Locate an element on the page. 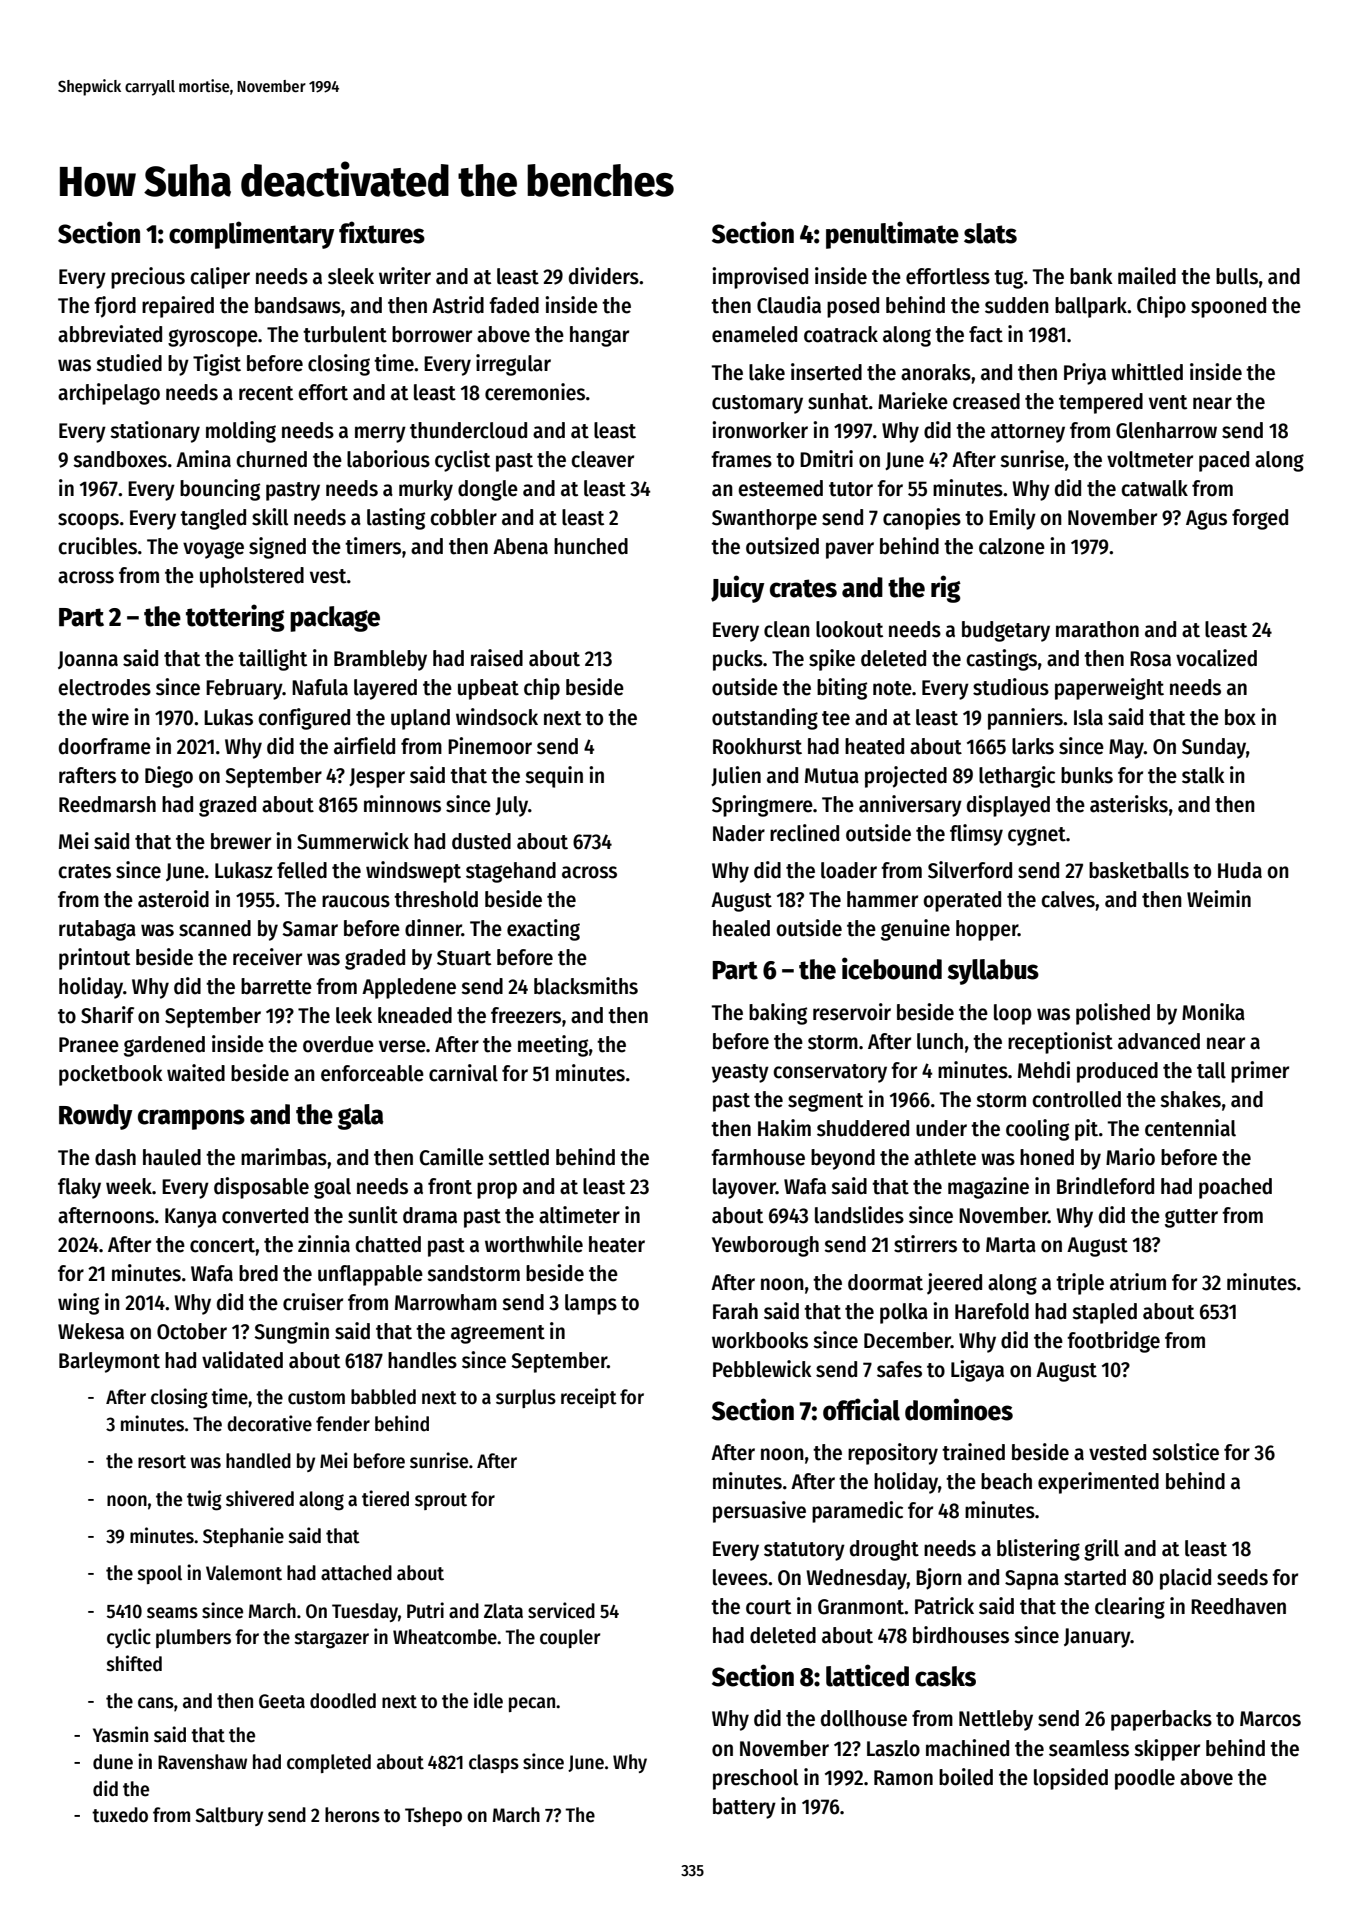 The image size is (1363, 1928). marimbas is located at coordinates (284, 1157).
